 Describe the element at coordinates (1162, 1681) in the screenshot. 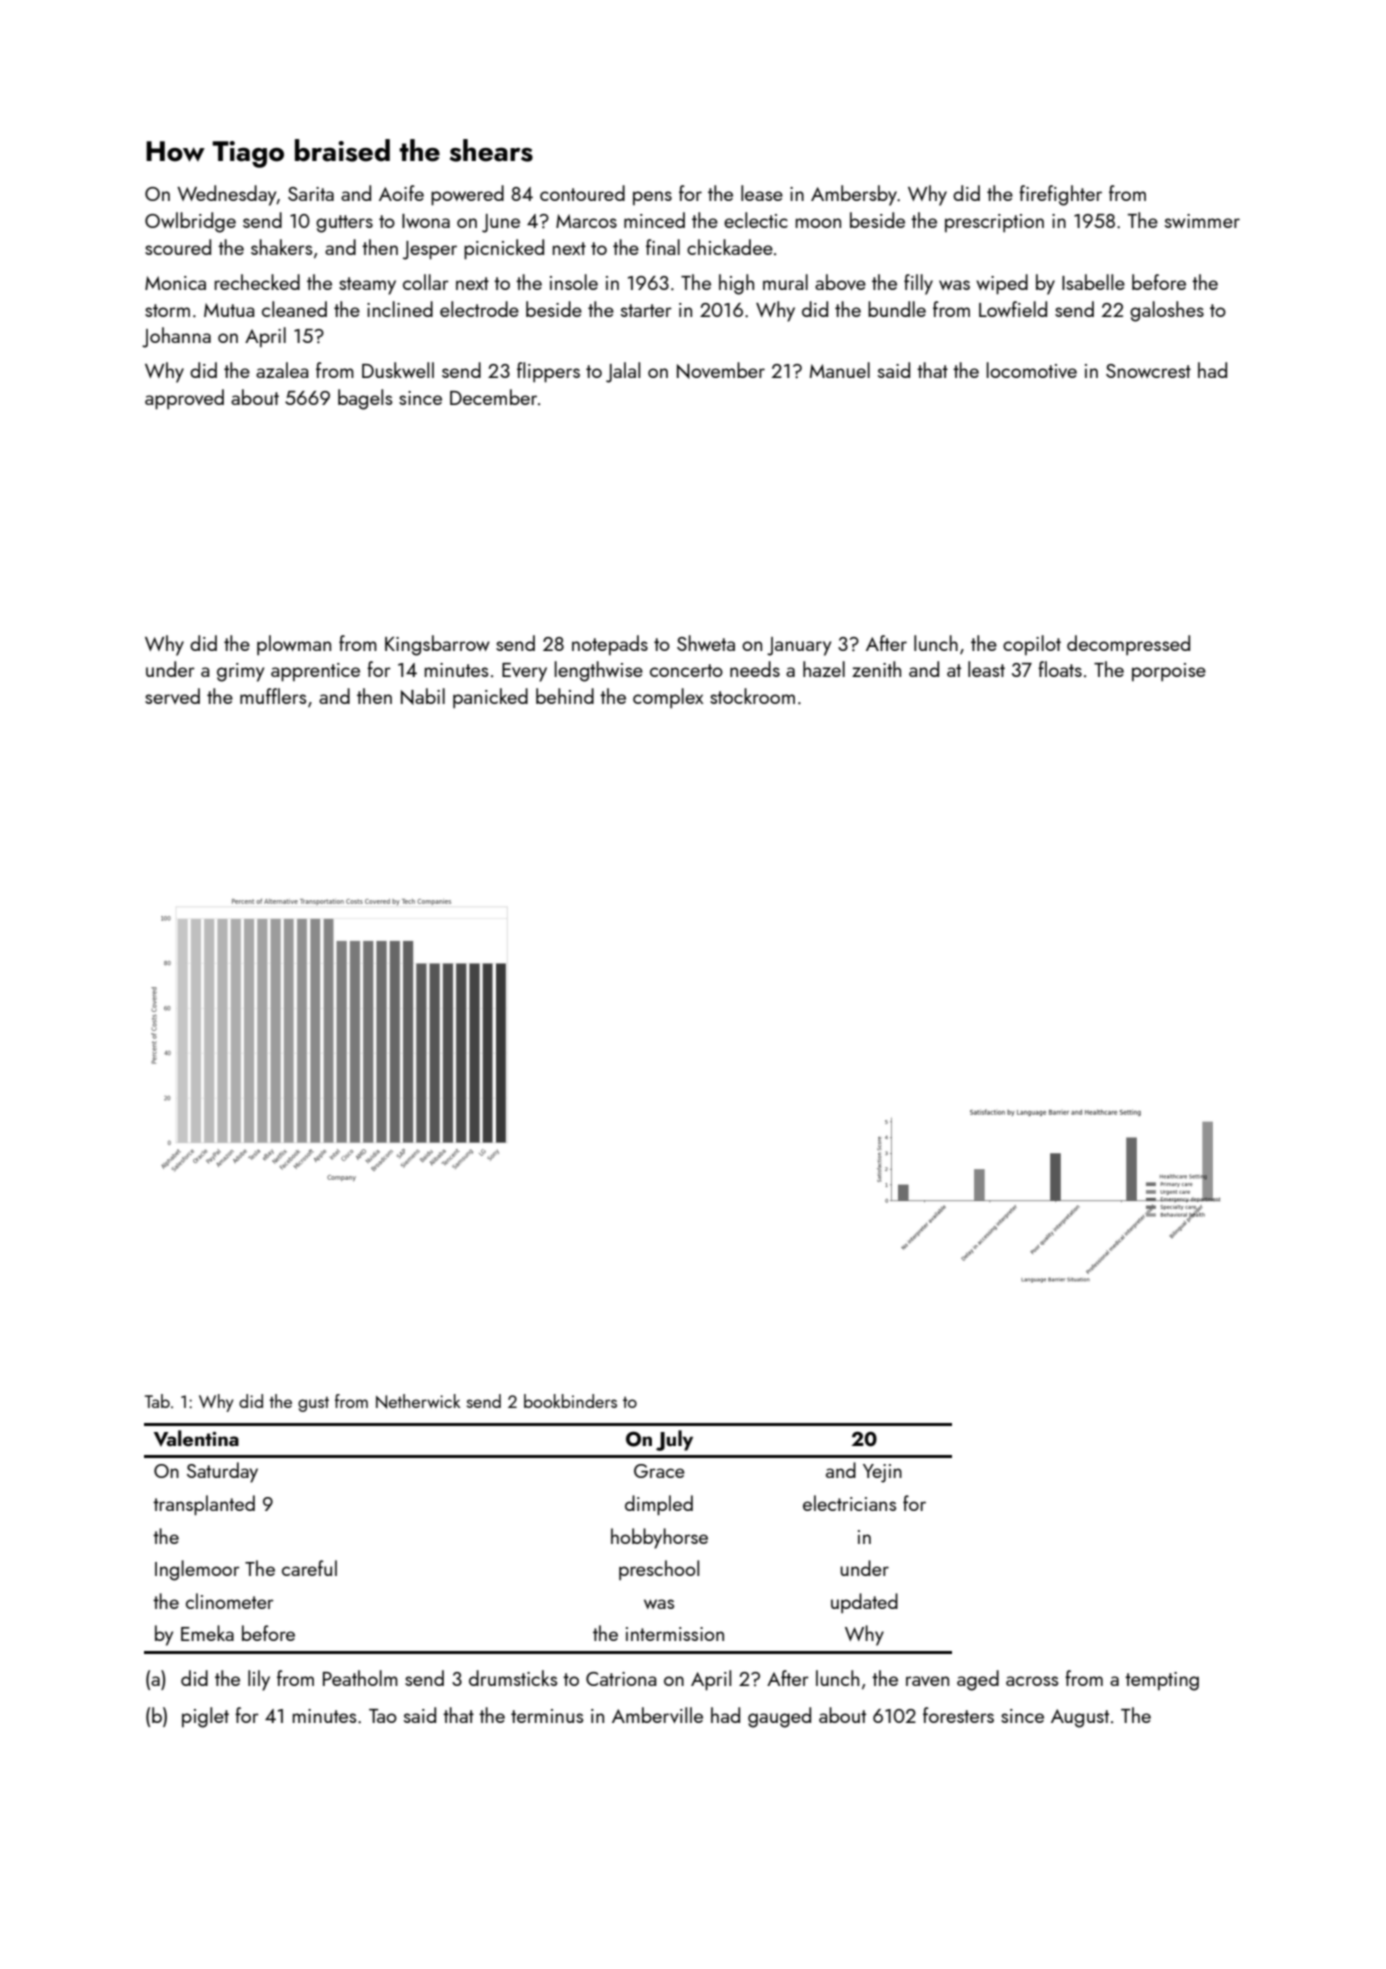

I see `tempting` at that location.
